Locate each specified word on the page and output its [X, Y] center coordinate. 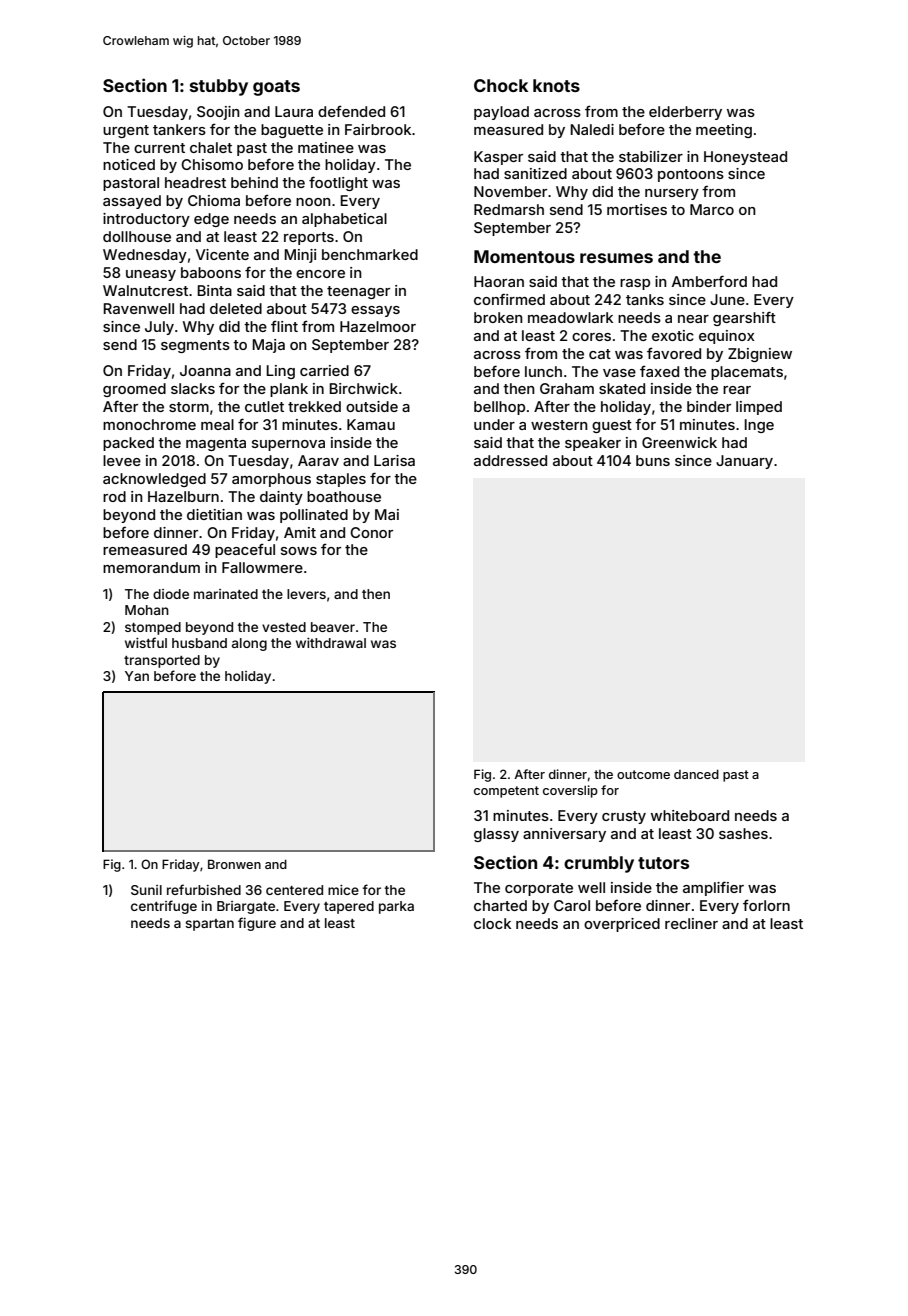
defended [351, 111]
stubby [219, 87]
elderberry [685, 113]
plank [289, 390]
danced [696, 774]
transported [162, 661]
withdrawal [331, 643]
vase [619, 373]
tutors [663, 863]
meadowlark [570, 317]
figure [257, 924]
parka [396, 907]
